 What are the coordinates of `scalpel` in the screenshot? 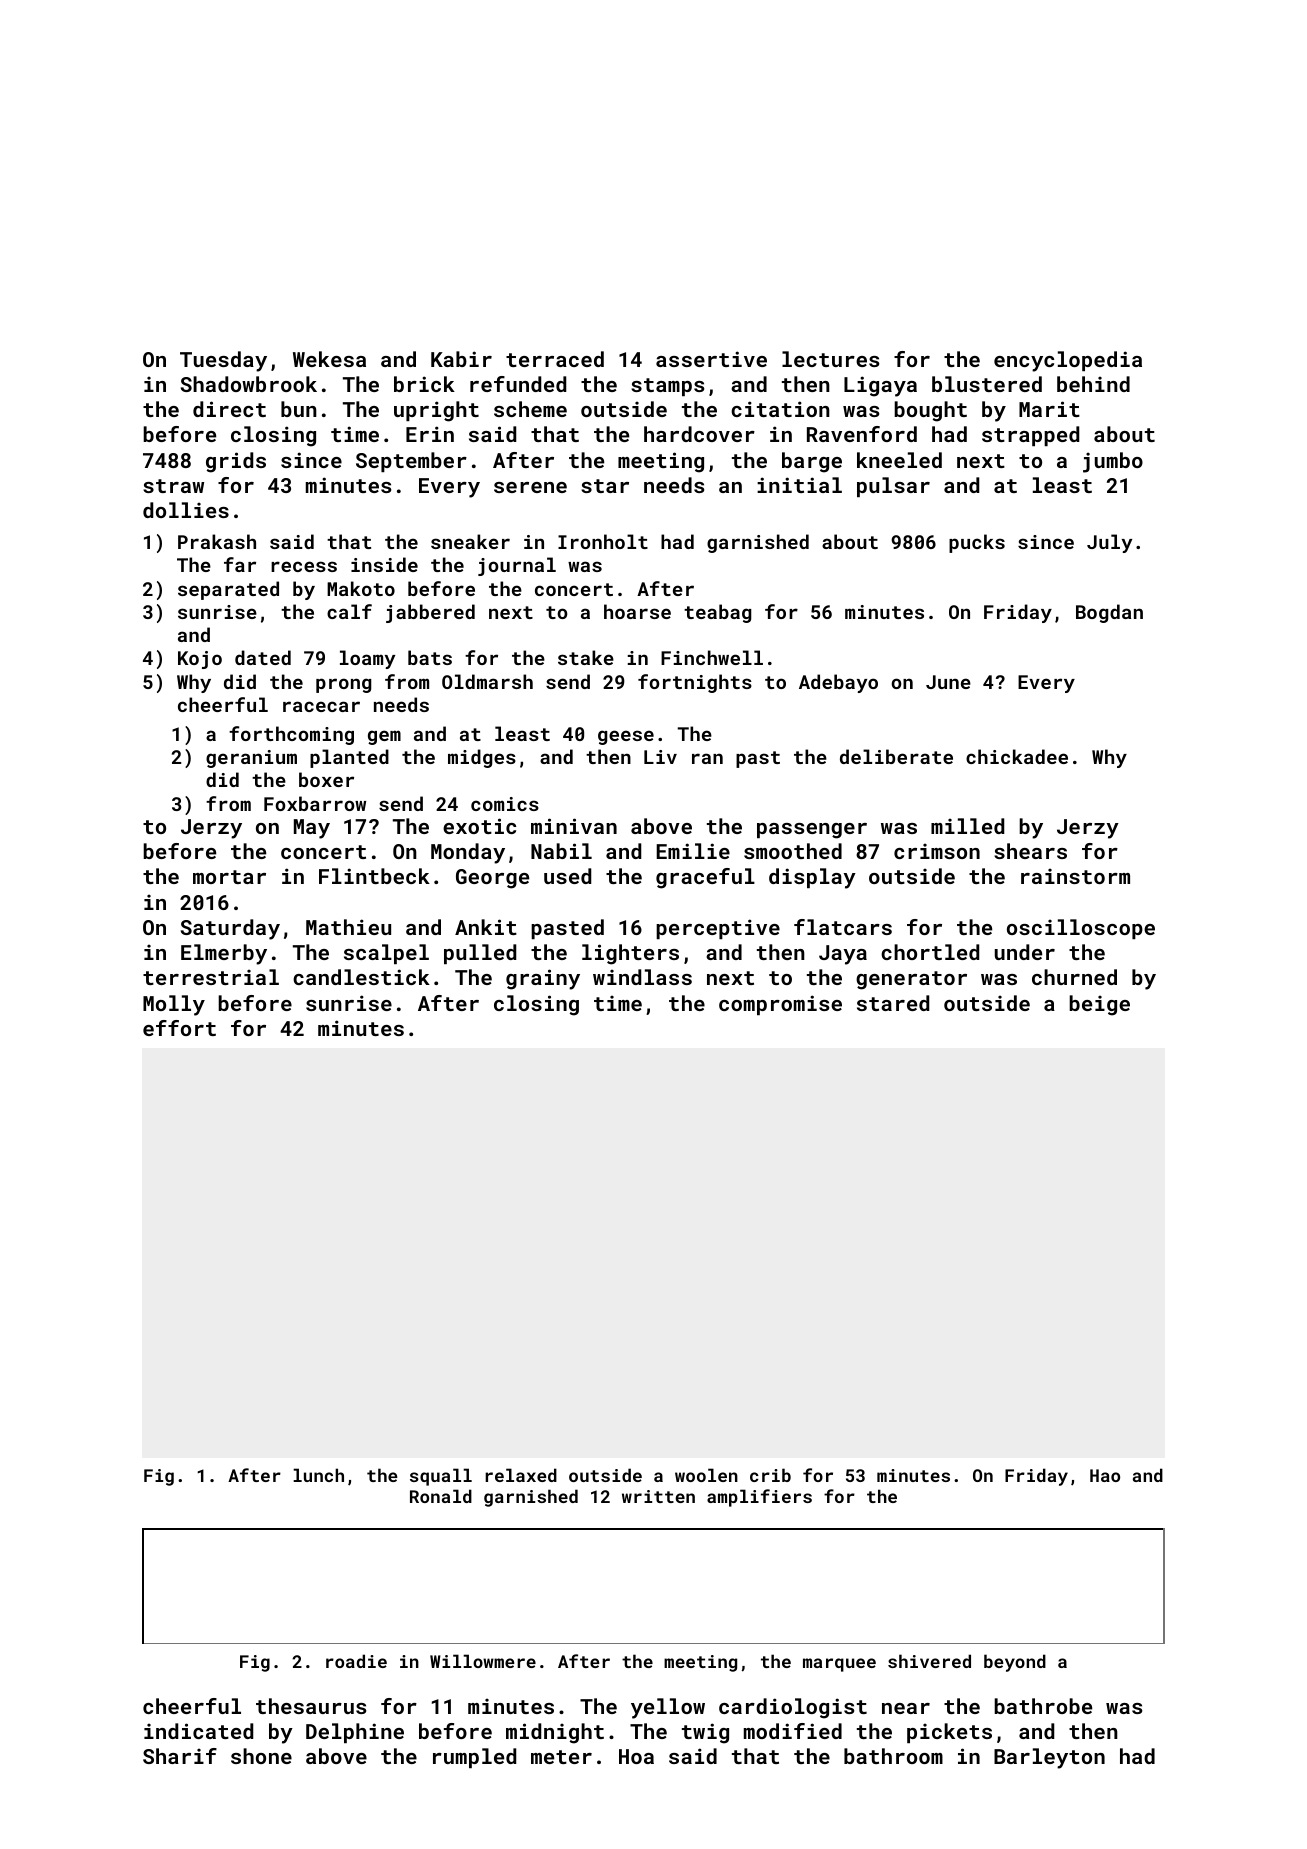 It's located at (386, 954).
